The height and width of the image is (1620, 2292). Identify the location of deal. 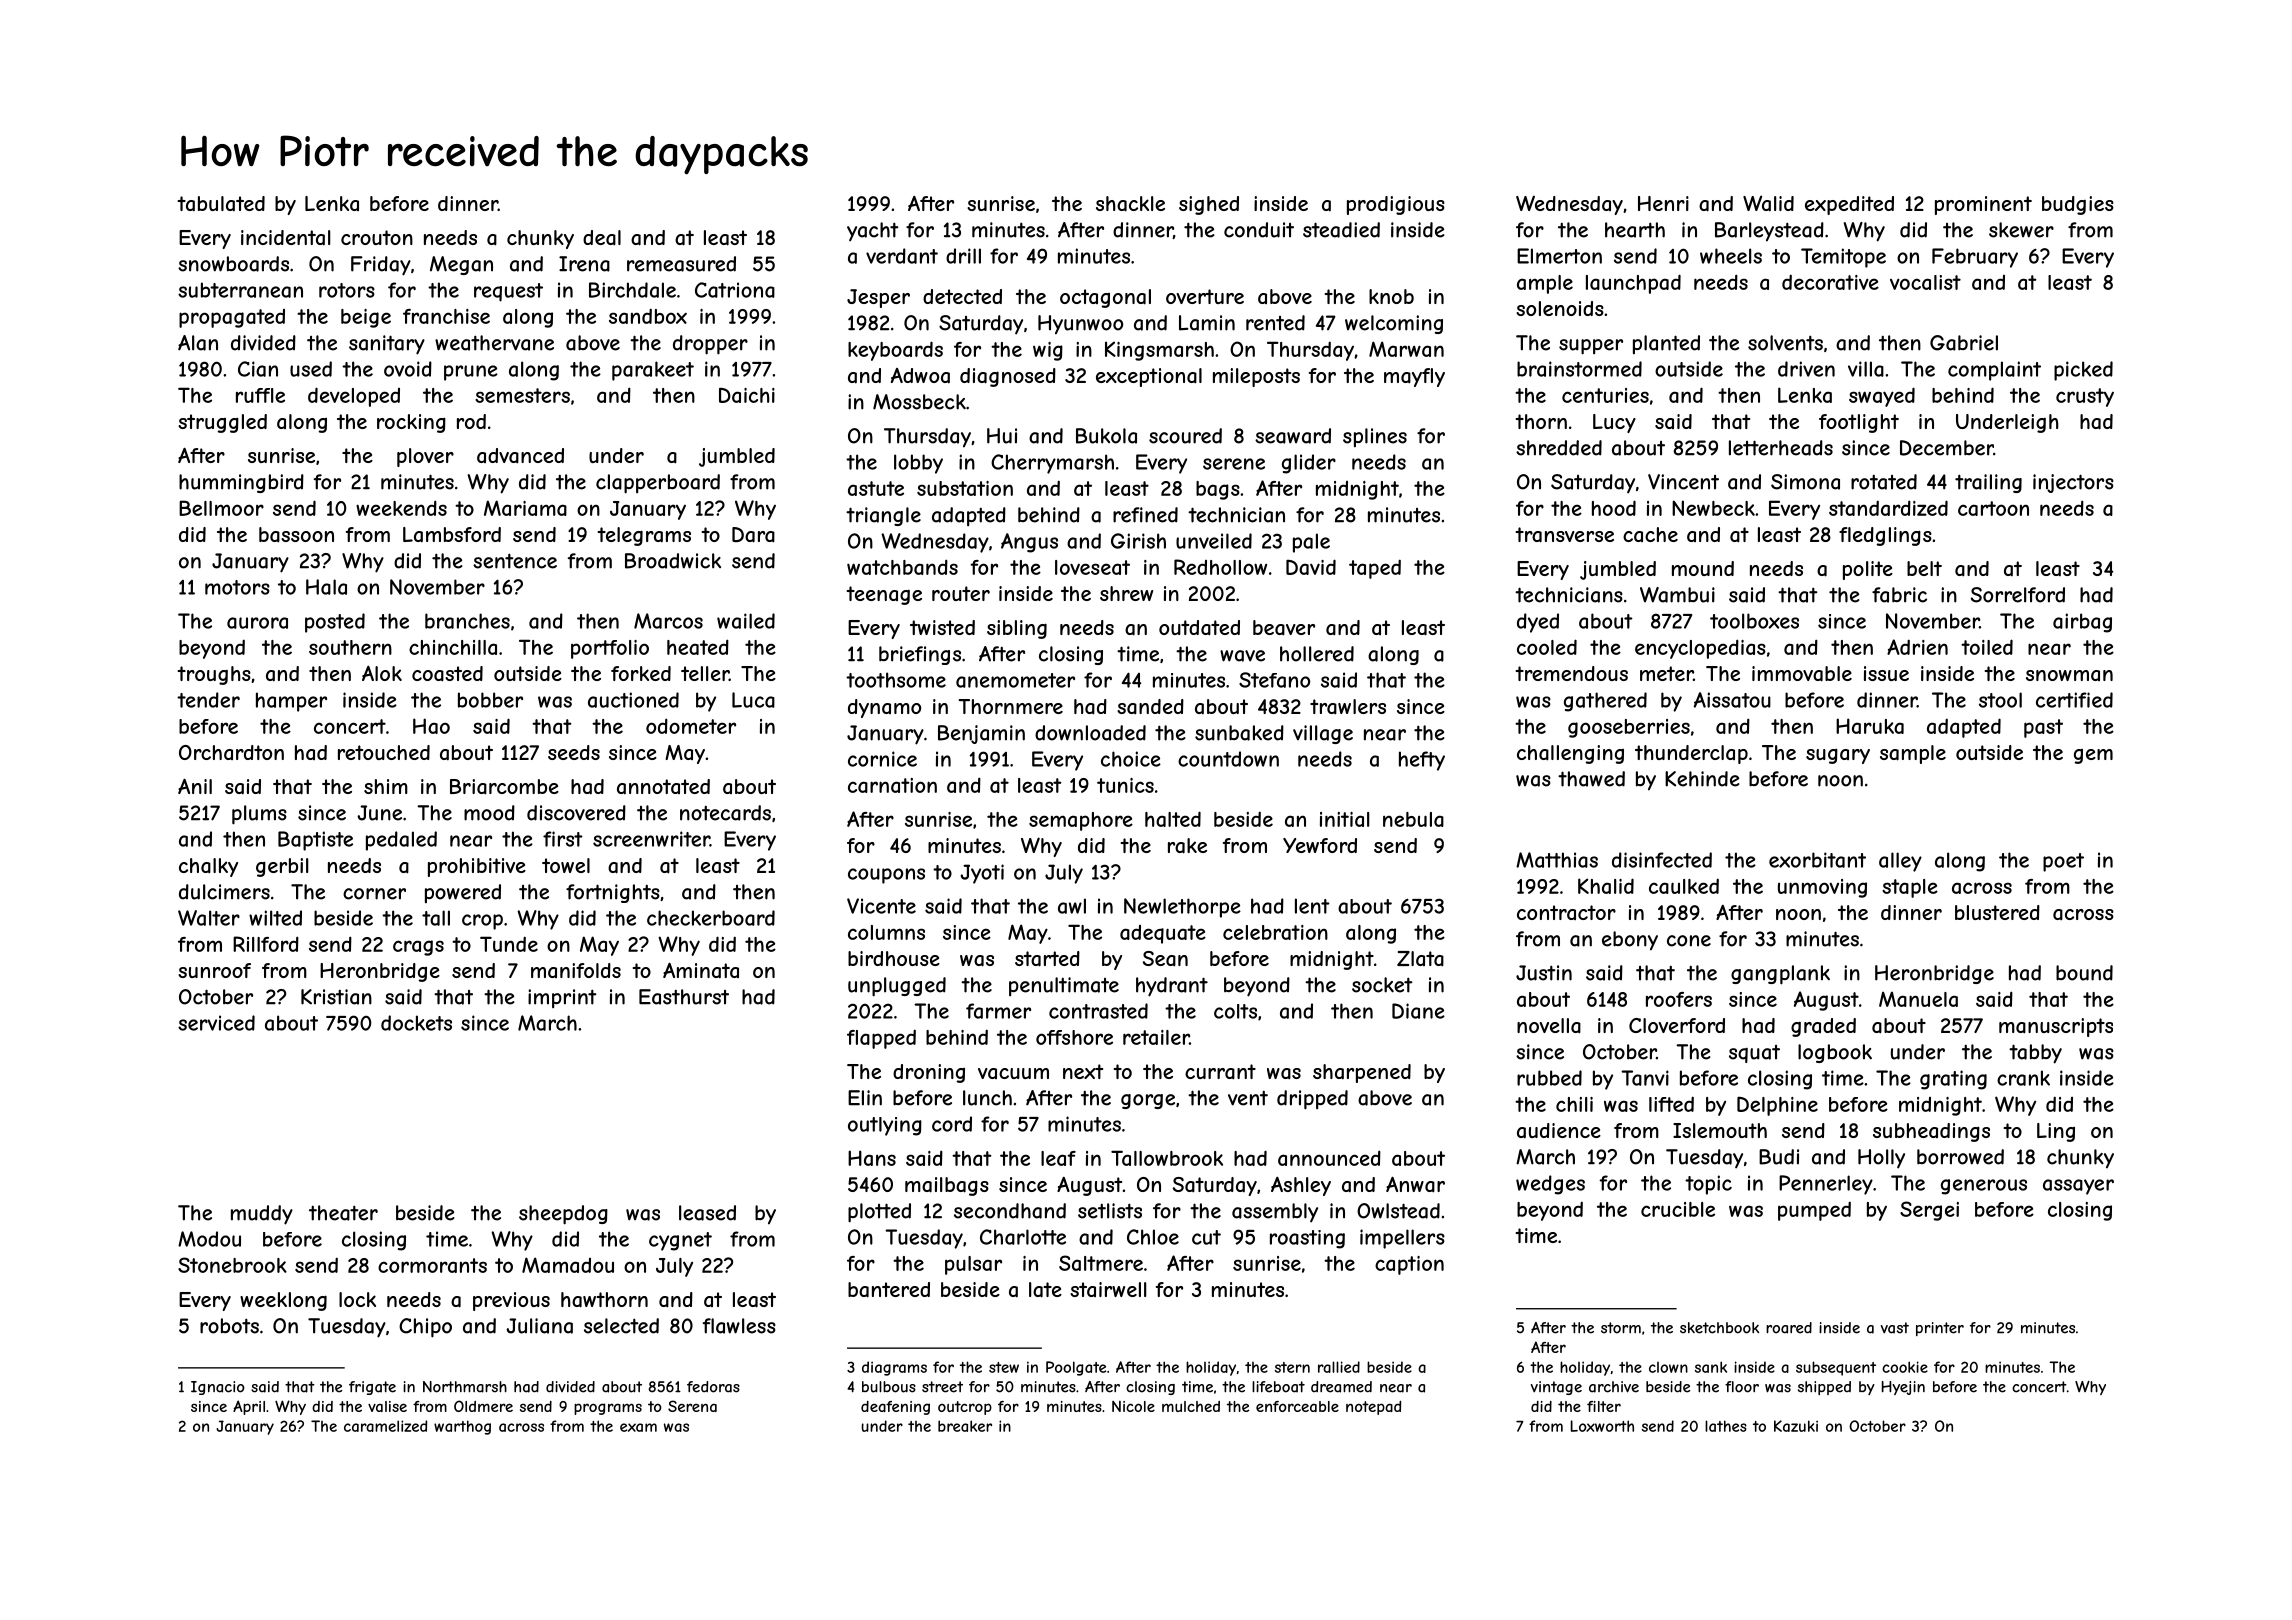
(602, 238).
